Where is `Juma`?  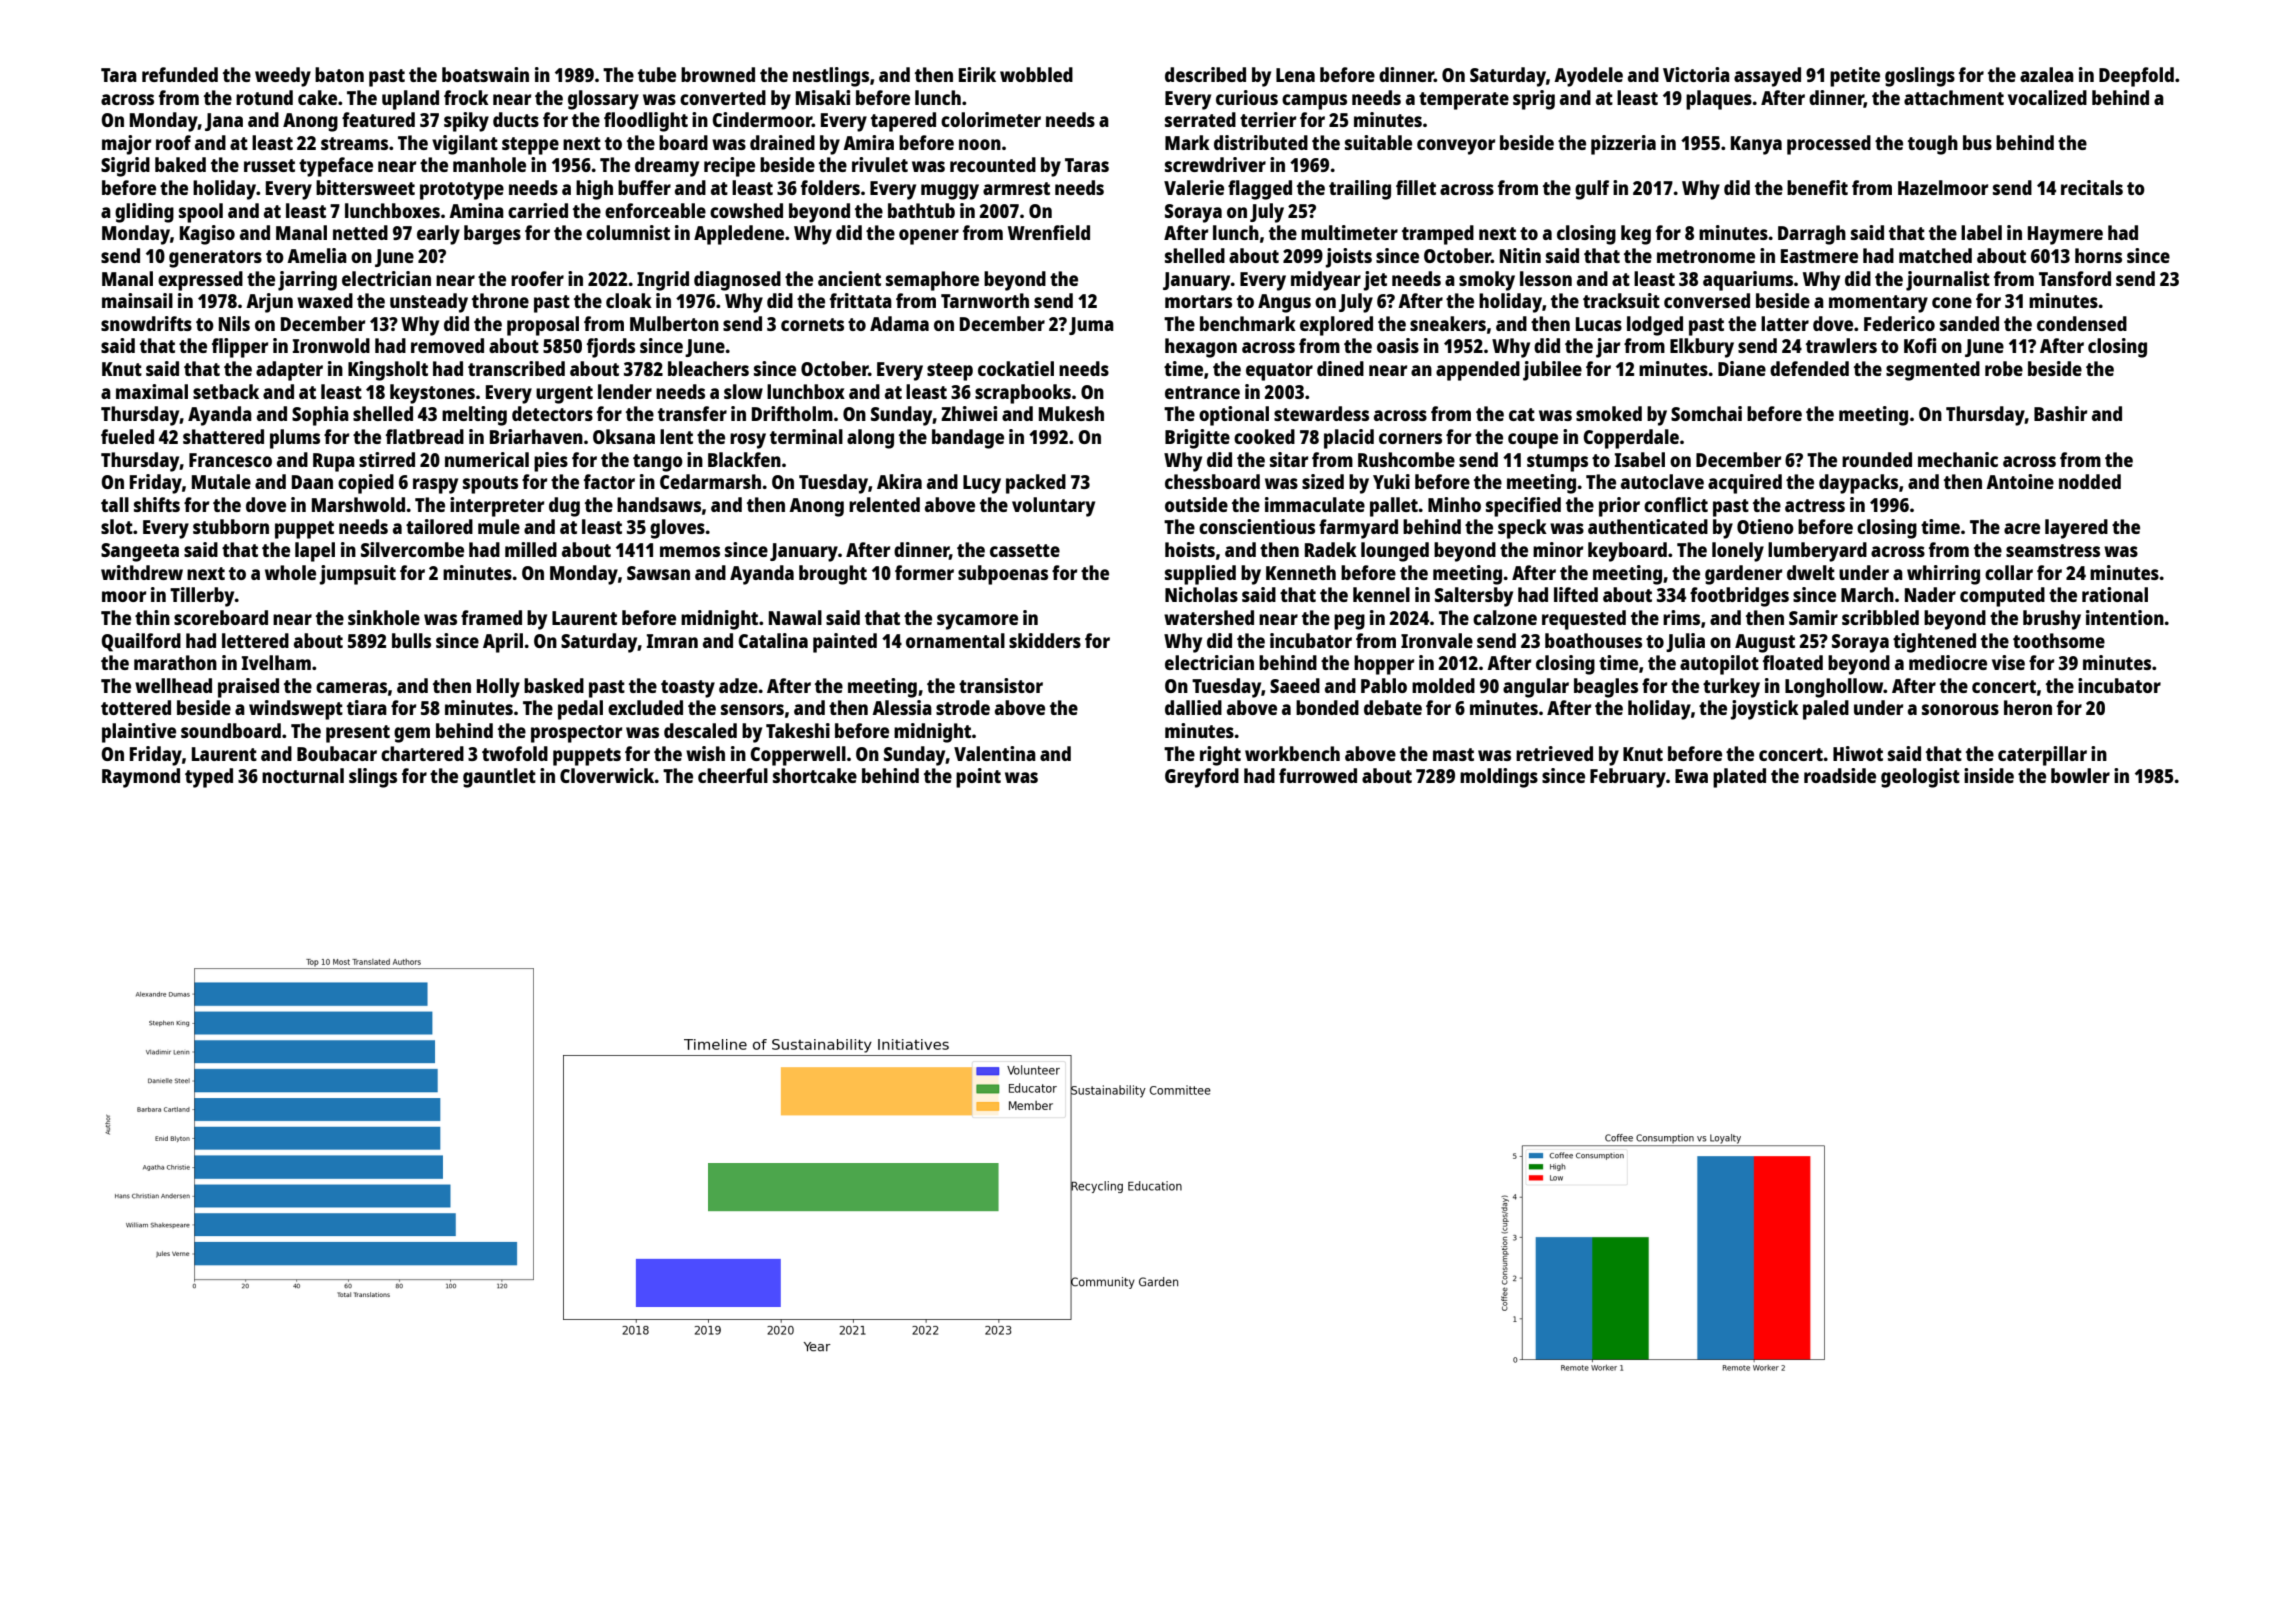 Juma is located at coordinates (1091, 326).
